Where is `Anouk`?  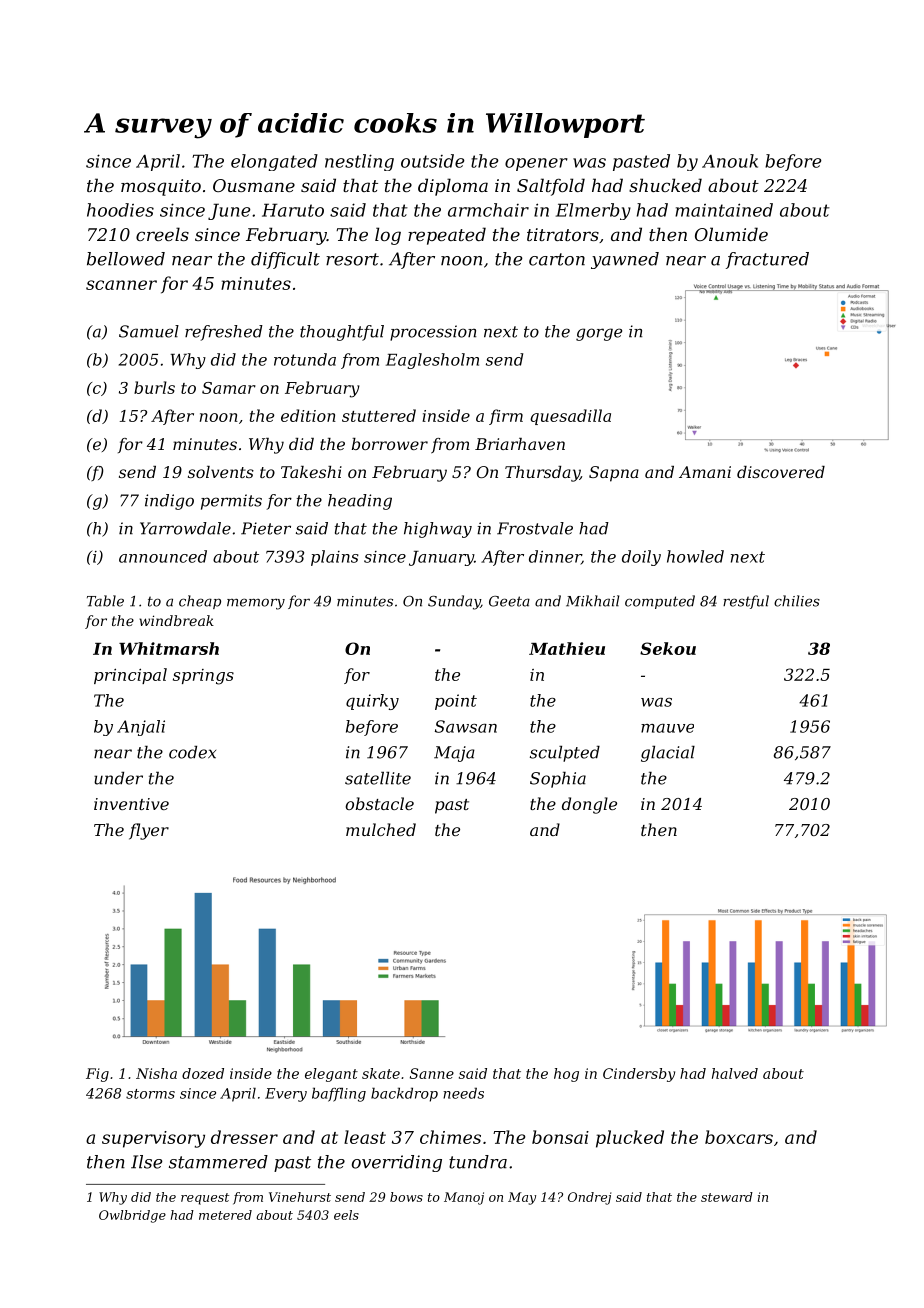
Anouk is located at coordinates (730, 161).
